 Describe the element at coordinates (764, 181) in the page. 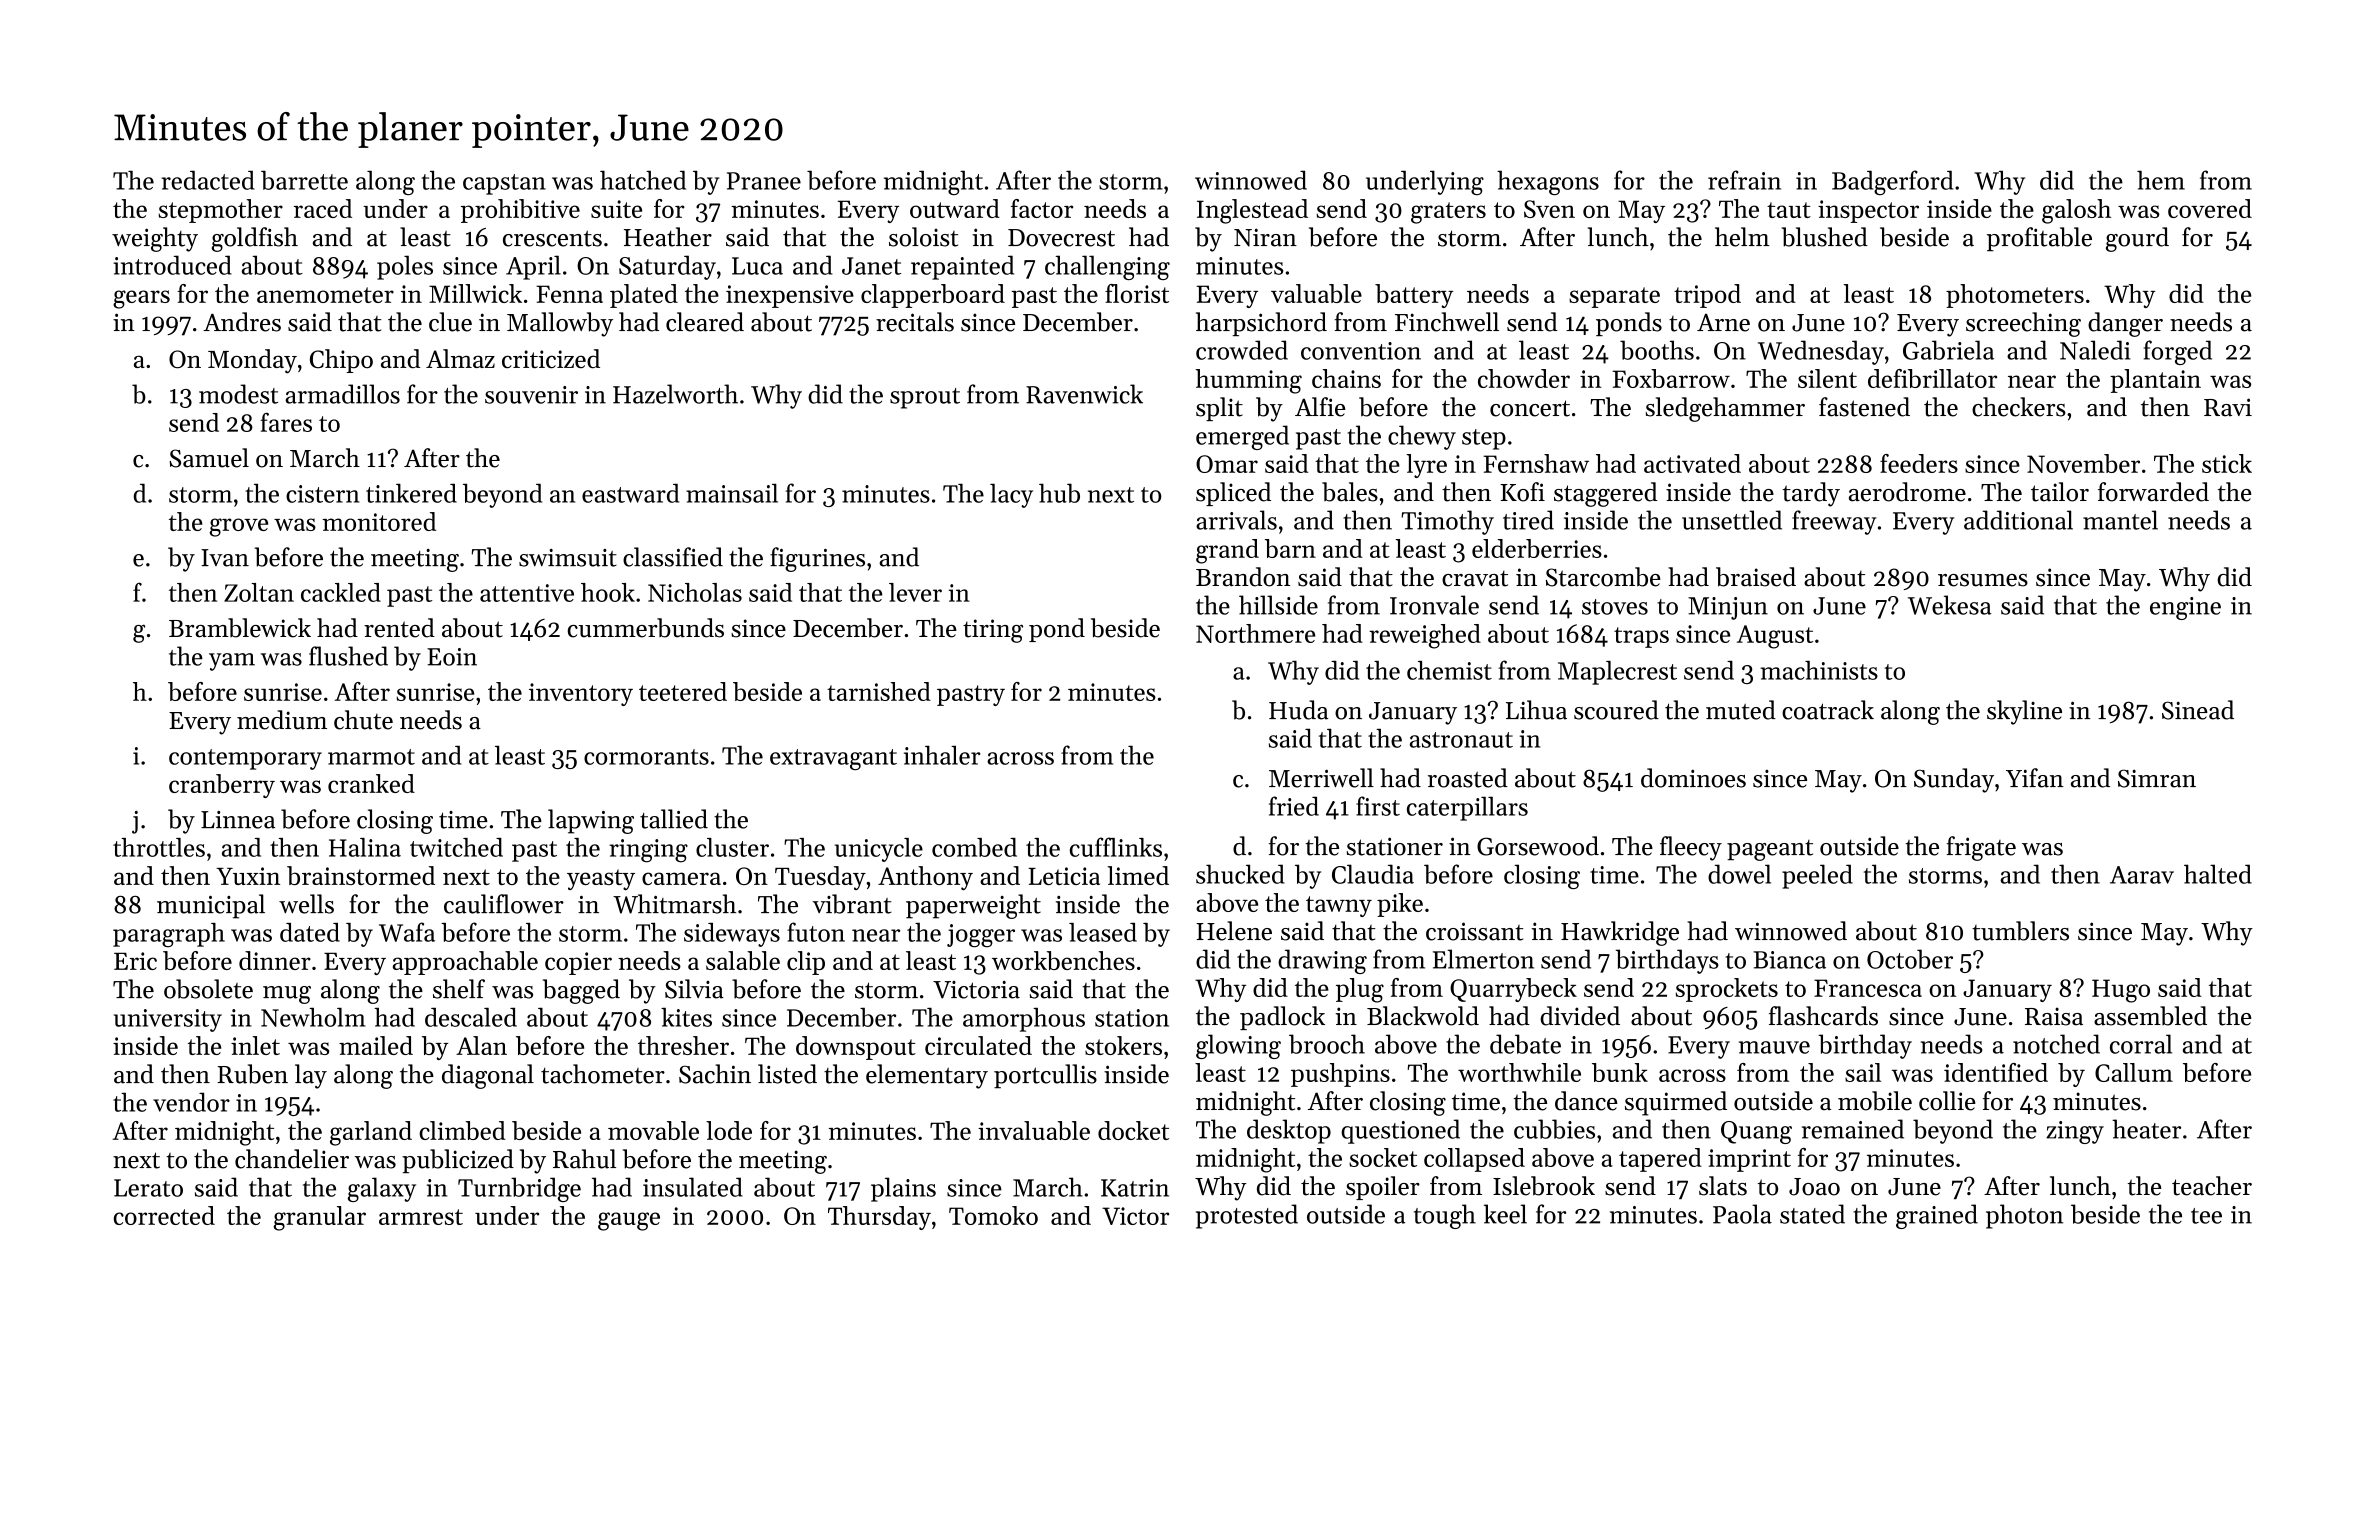

I see `Pranee` at that location.
